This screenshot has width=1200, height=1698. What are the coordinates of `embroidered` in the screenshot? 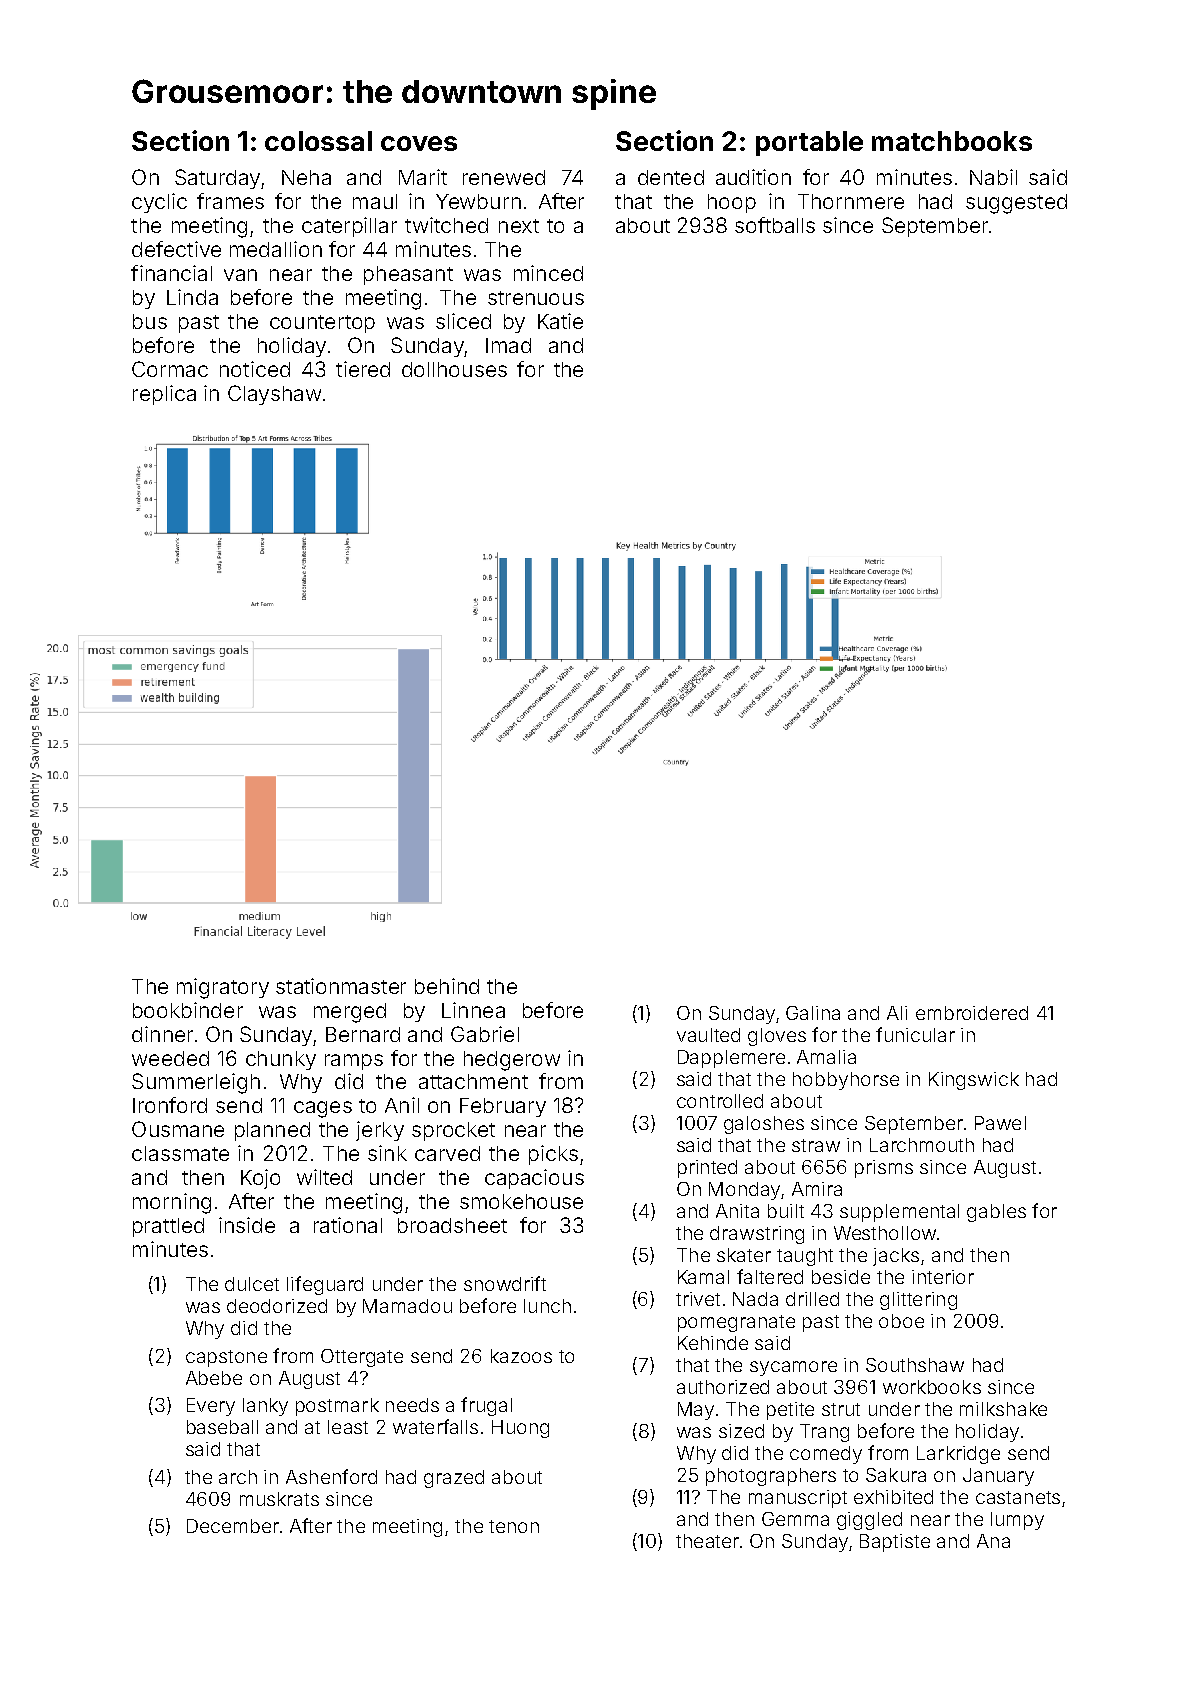 It's located at (972, 1013).
